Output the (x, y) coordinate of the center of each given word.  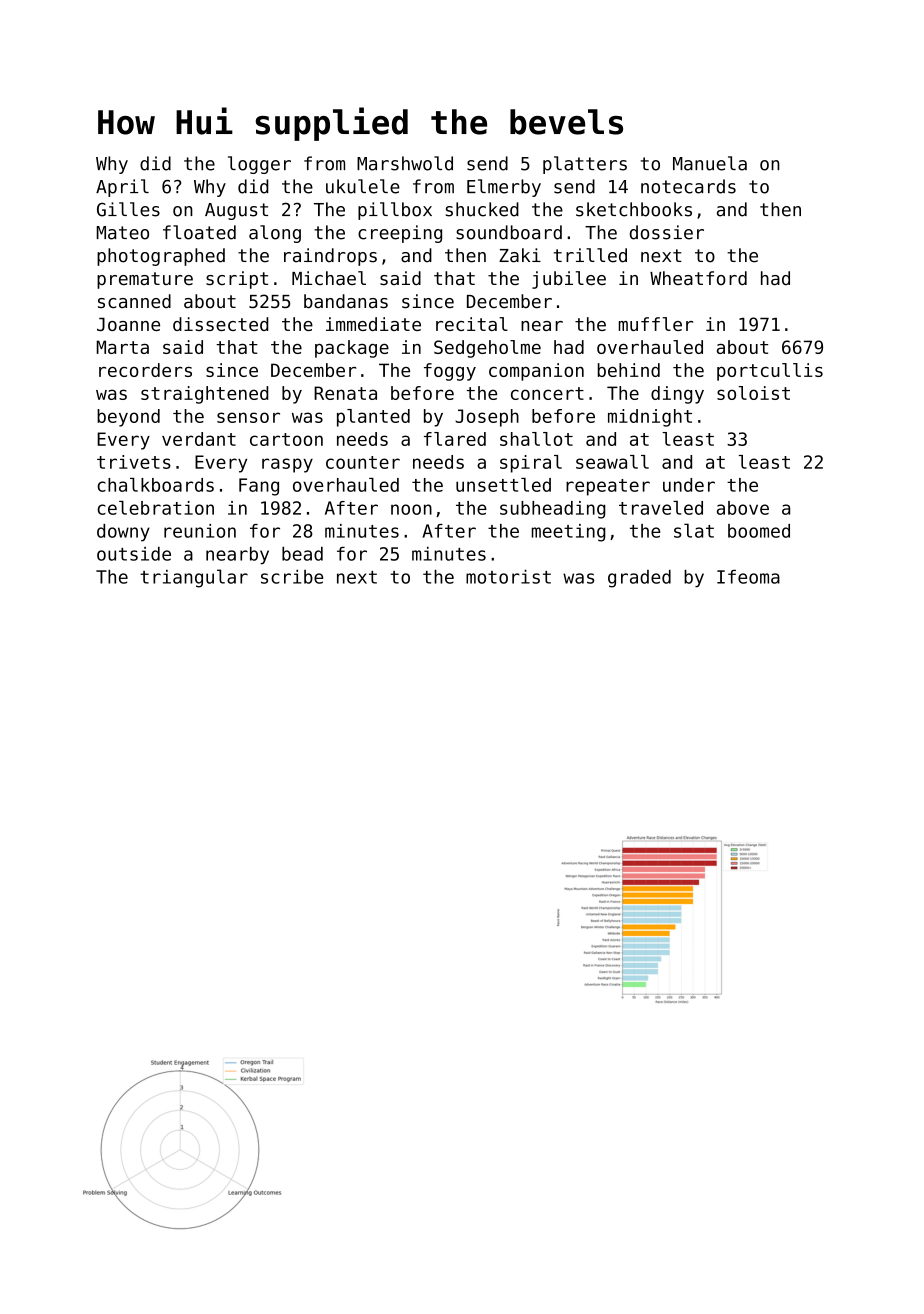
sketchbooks (634, 209)
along (275, 234)
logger (259, 165)
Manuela (710, 163)
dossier (667, 232)
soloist (753, 393)
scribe (292, 577)
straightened (205, 395)
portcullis (770, 372)
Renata (345, 393)
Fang (259, 487)
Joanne (128, 324)
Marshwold (405, 163)
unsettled (503, 485)
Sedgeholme (487, 349)
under (689, 485)
